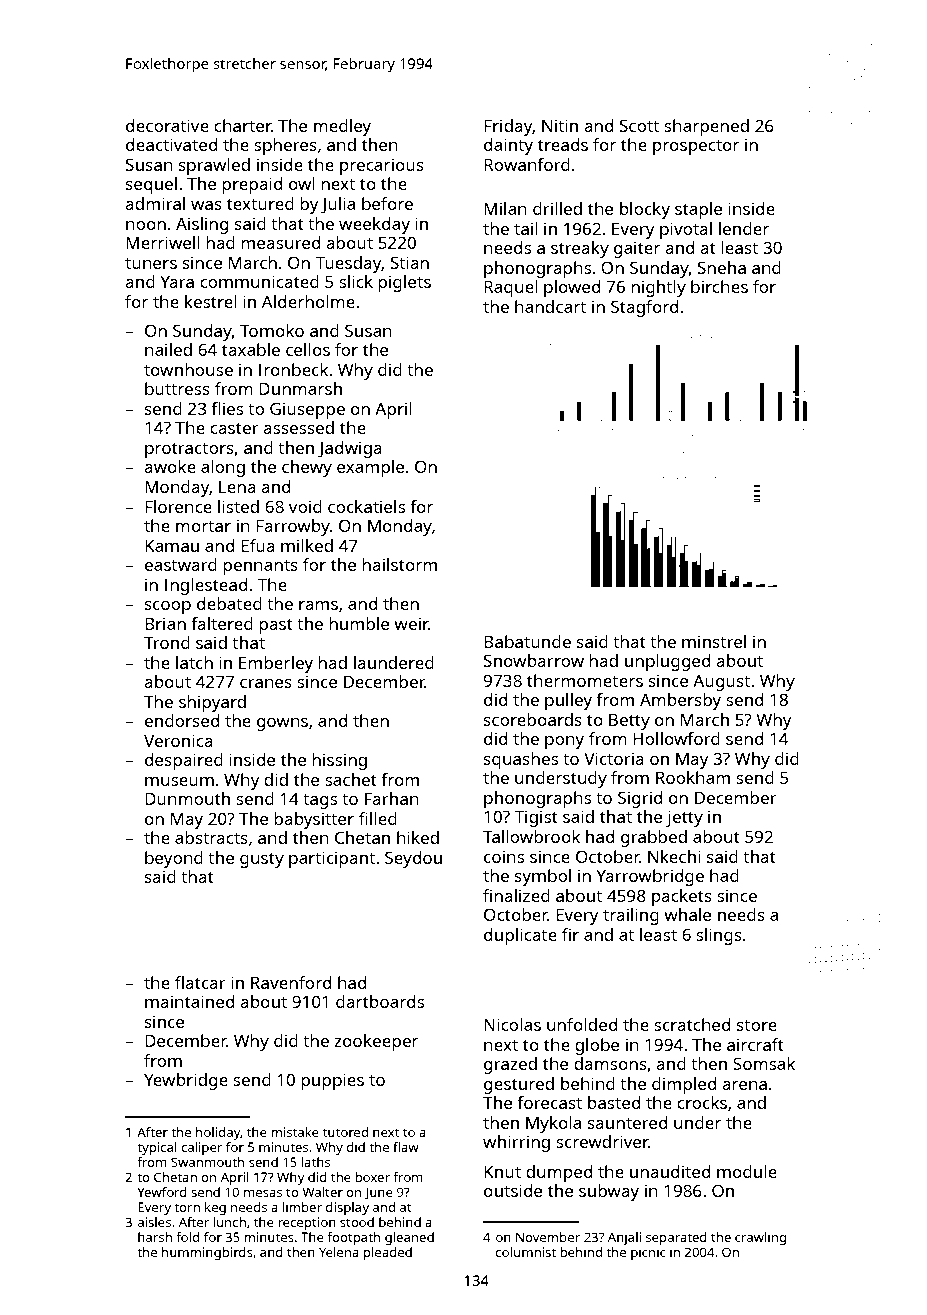  Describe the element at coordinates (714, 641) in the document. I see `minstrel` at that location.
